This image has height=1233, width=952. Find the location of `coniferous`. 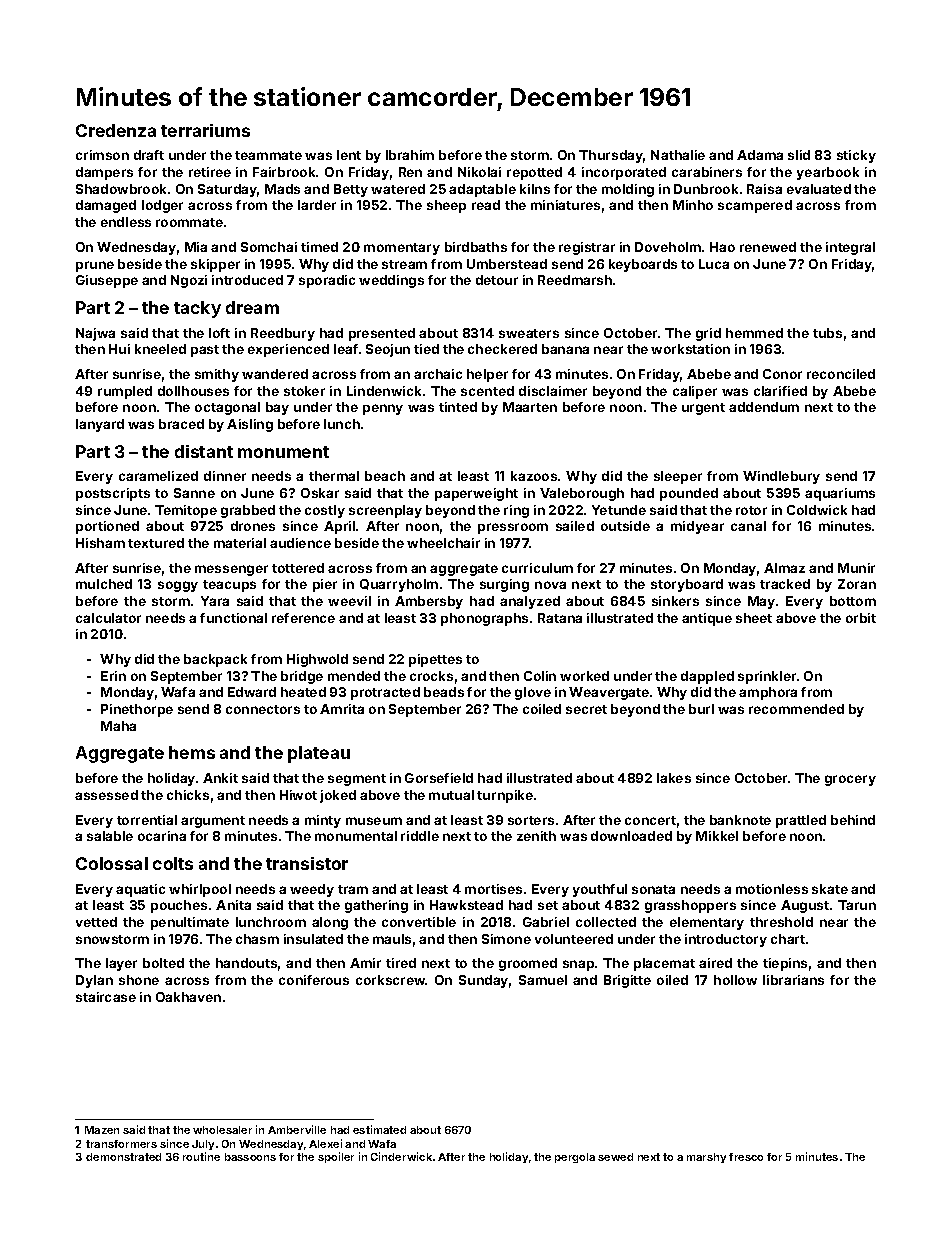

coniferous is located at coordinates (314, 980).
